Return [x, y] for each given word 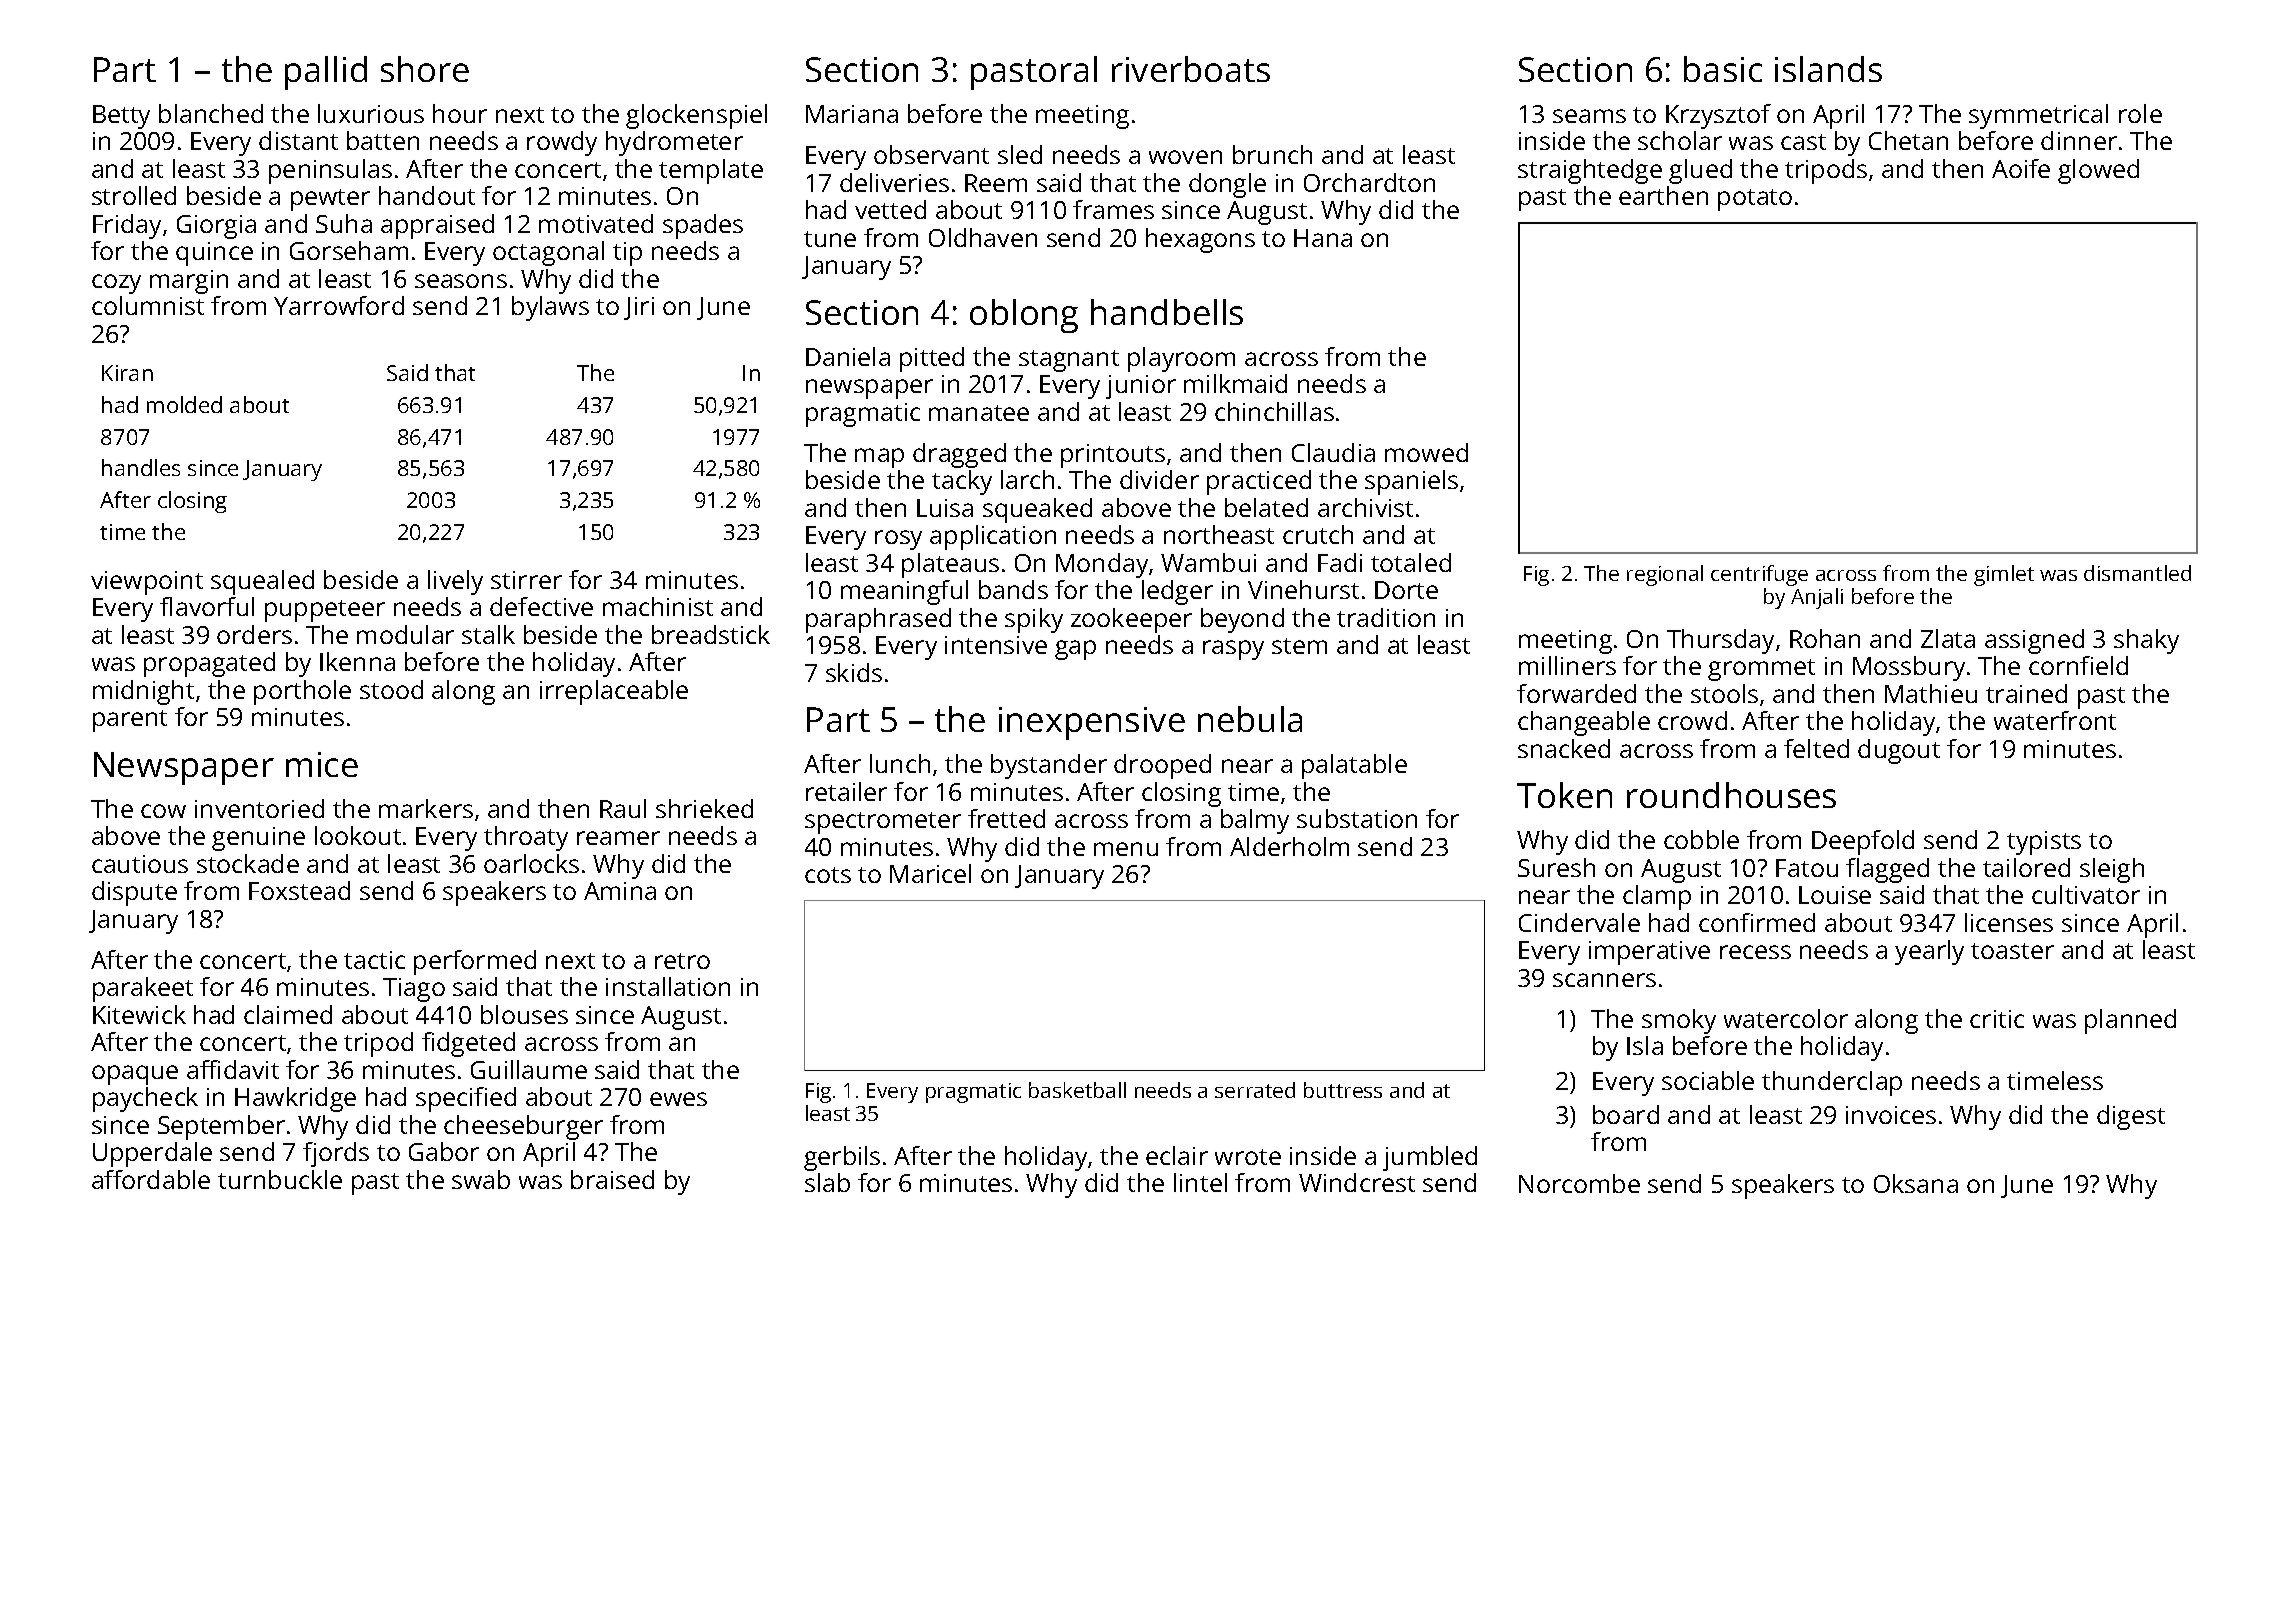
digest [2131, 1117]
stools [1724, 693]
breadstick [711, 634]
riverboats [1191, 69]
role [2140, 113]
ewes [678, 1099]
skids [854, 672]
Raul [623, 808]
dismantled [2137, 573]
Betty [121, 117]
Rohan [1825, 638]
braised [612, 1179]
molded [184, 404]
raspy [1233, 650]
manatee [979, 413]
